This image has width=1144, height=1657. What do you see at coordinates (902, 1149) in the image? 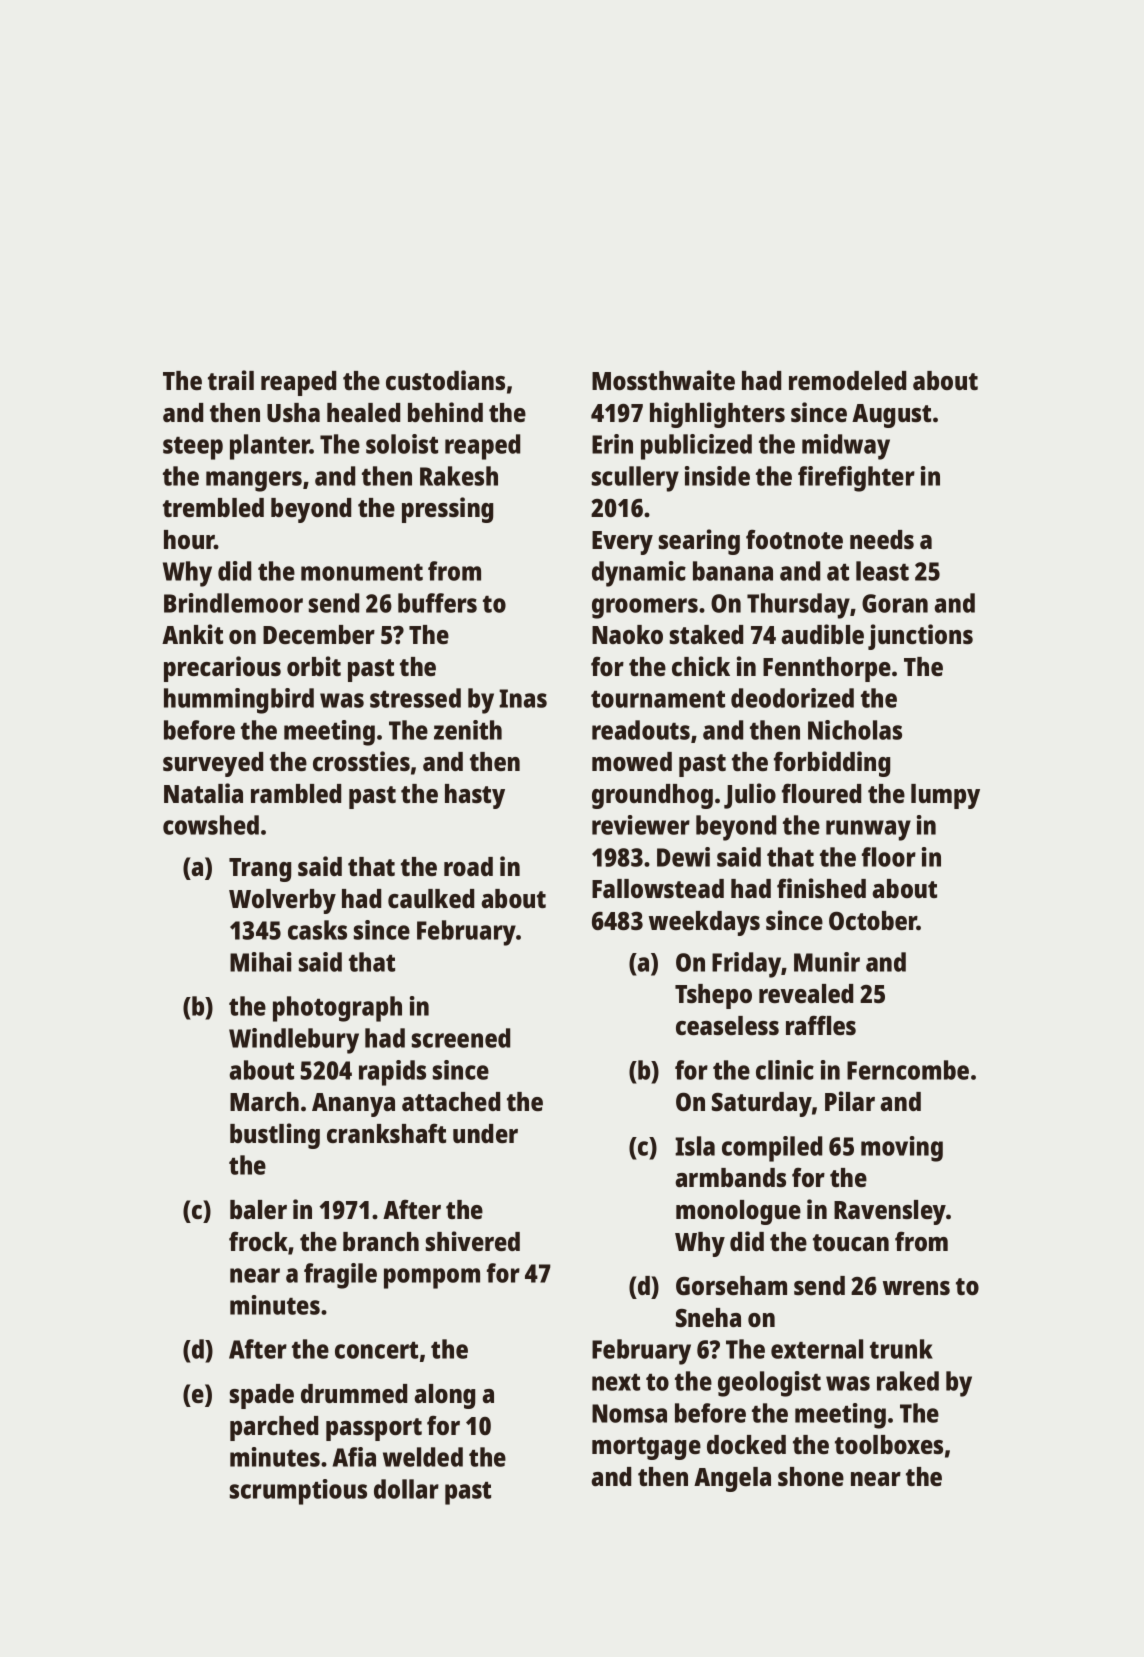
I see `moving` at bounding box center [902, 1149].
